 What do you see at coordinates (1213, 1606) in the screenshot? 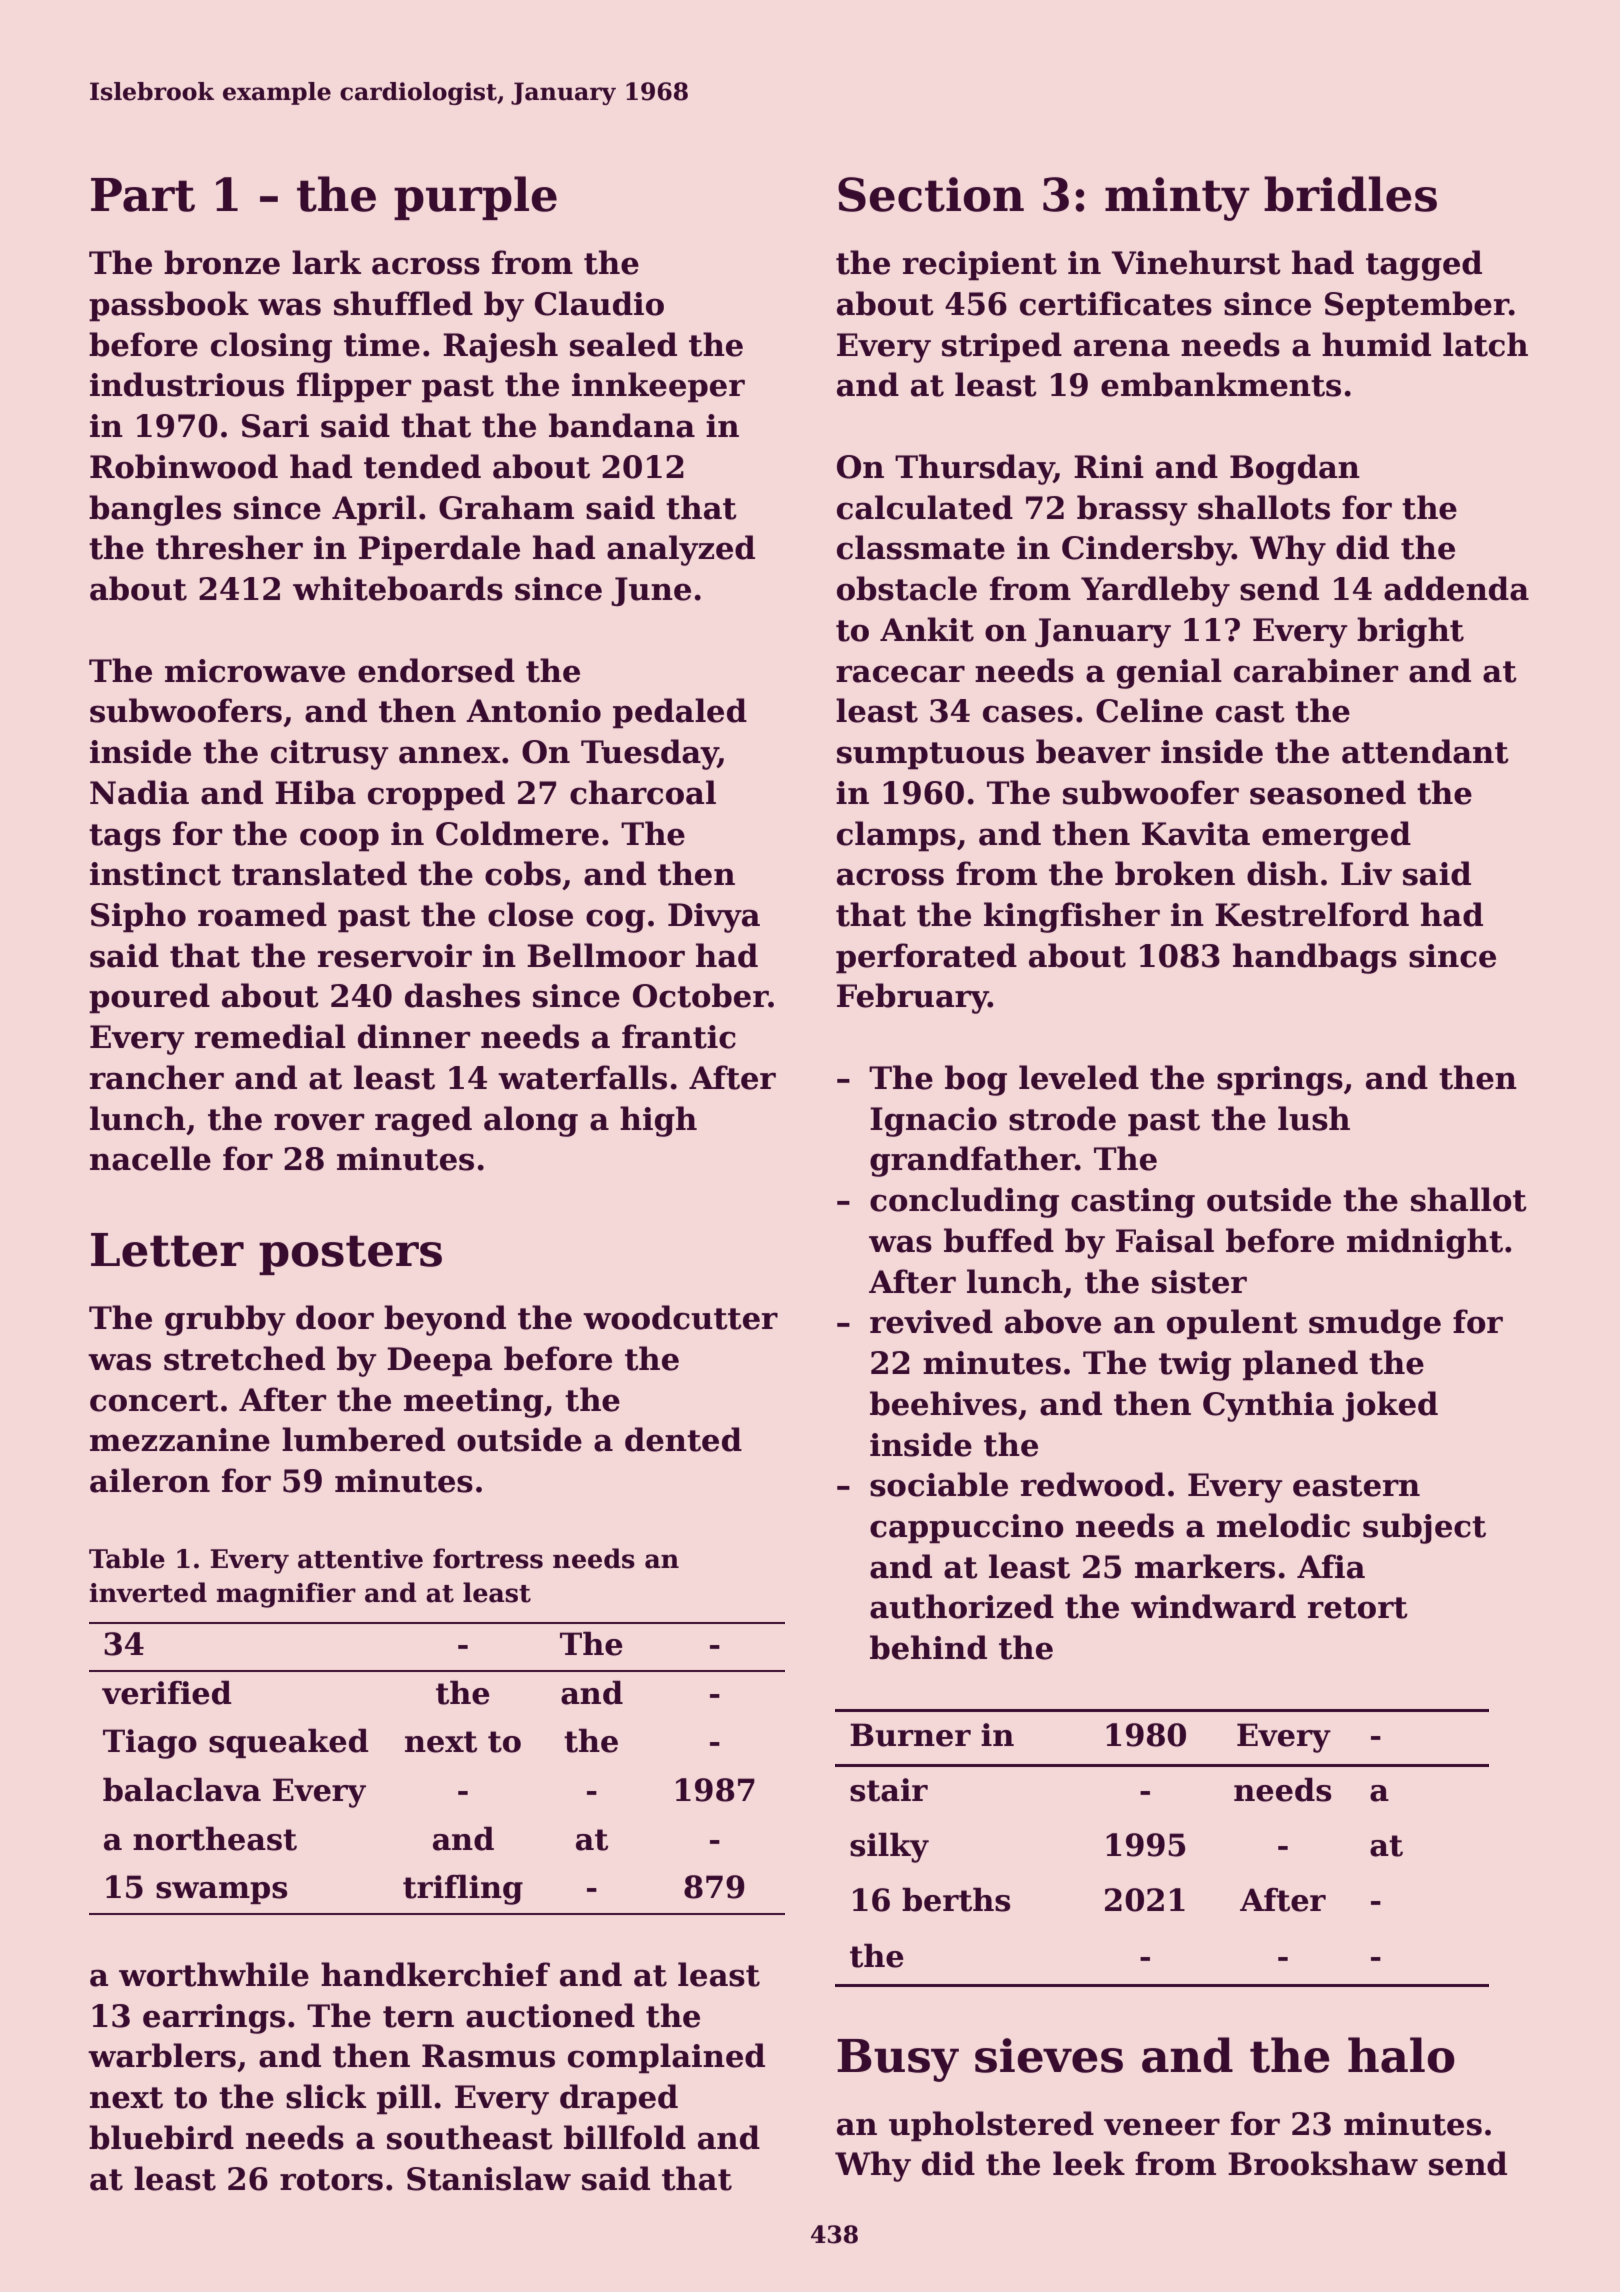
I see `windward` at bounding box center [1213, 1606].
